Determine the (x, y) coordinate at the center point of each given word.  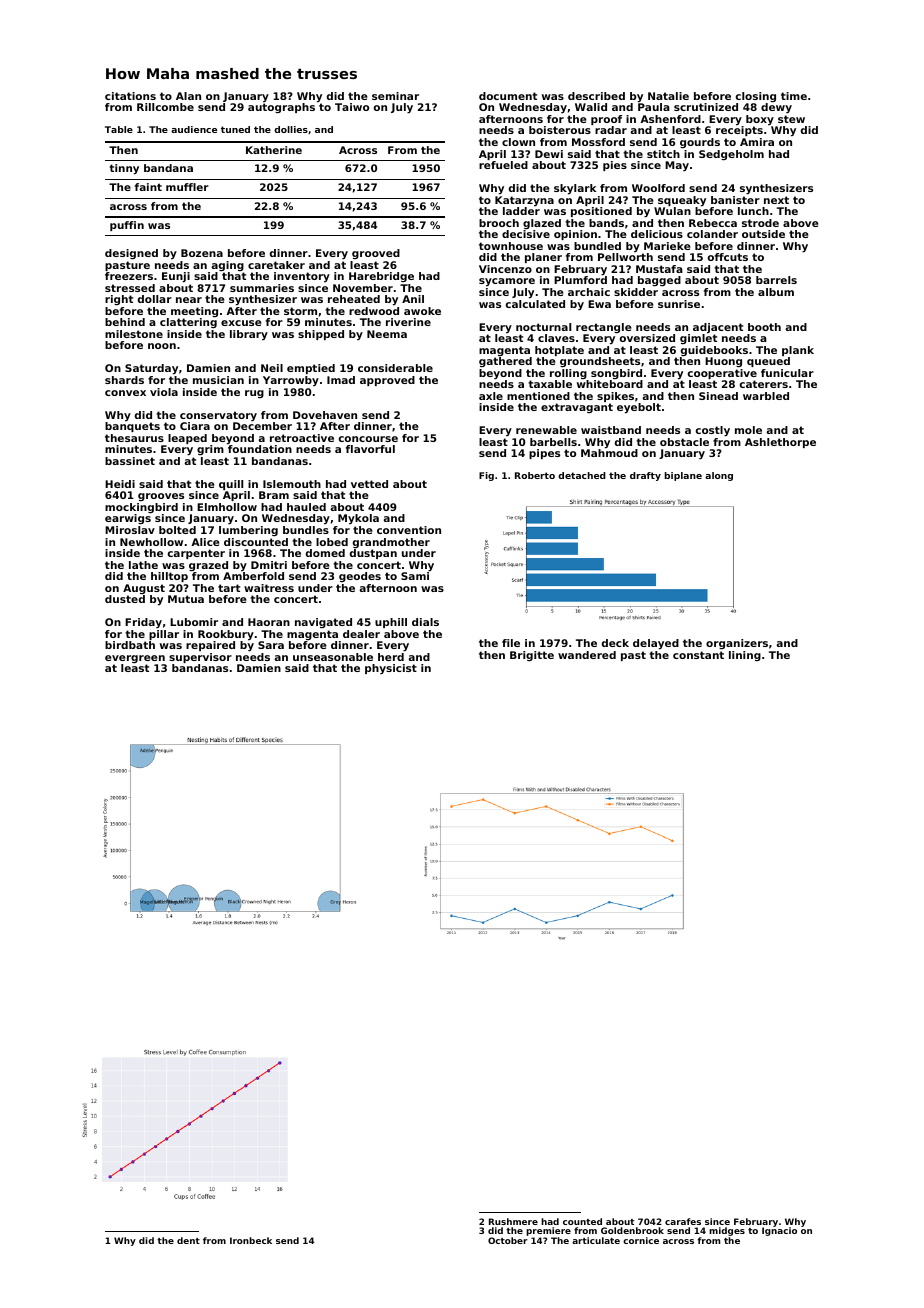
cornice (641, 1240)
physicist (391, 669)
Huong (723, 362)
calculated (535, 304)
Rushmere (513, 1221)
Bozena (202, 253)
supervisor (200, 658)
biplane (683, 476)
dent (188, 1240)
